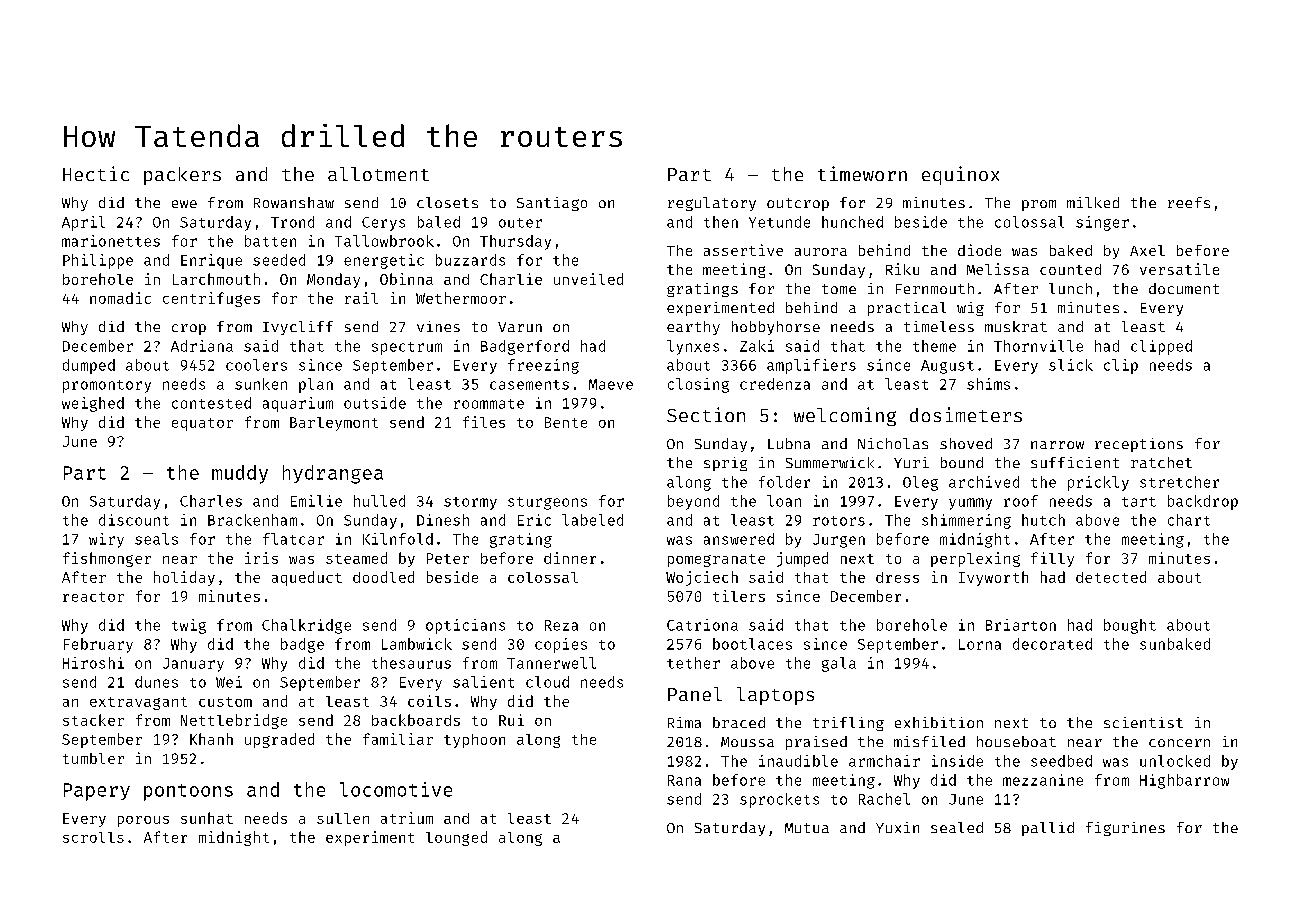 This image has height=924, width=1308. What do you see at coordinates (712, 204) in the image?
I see `regulatory` at bounding box center [712, 204].
